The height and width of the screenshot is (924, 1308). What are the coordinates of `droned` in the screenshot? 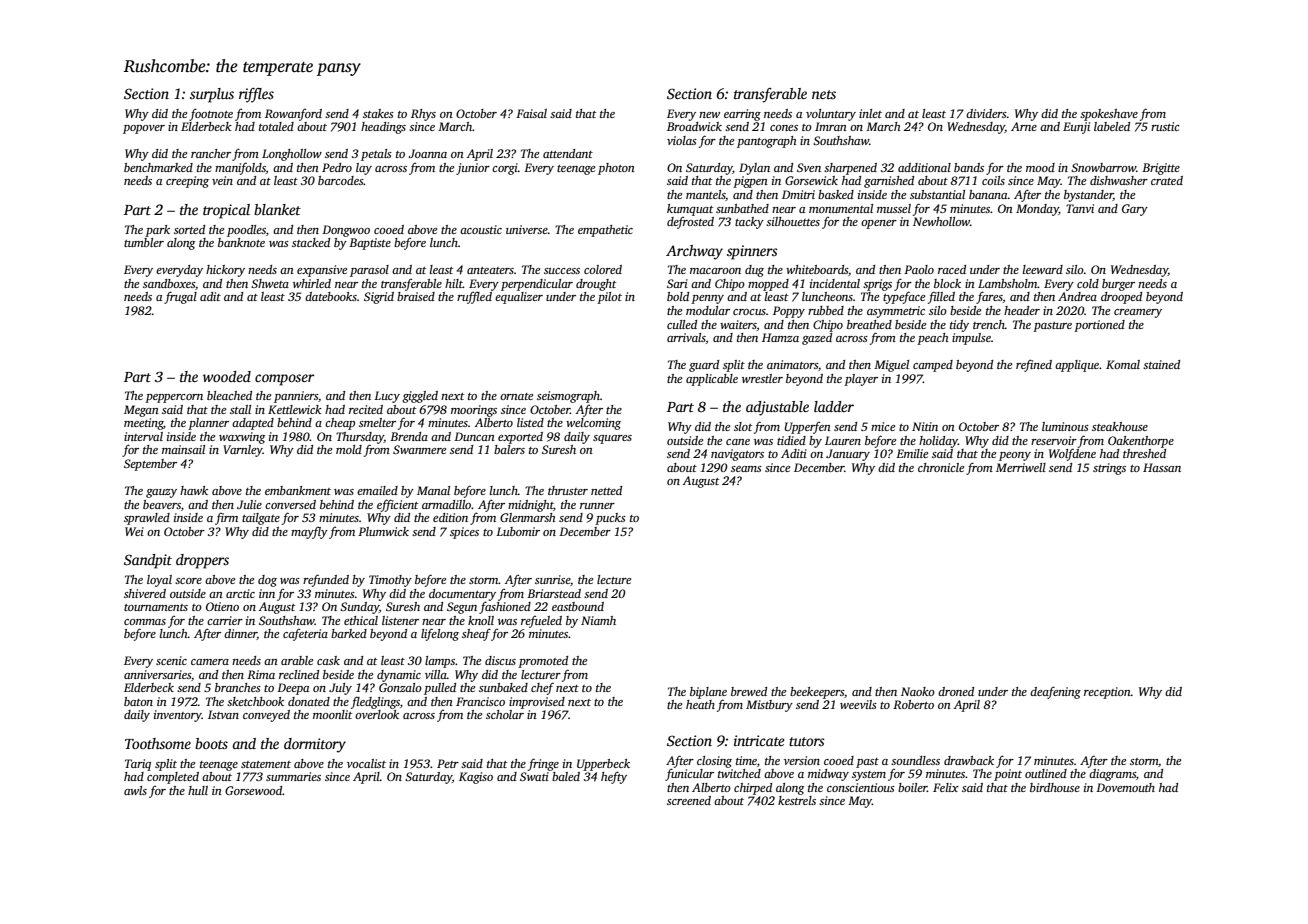 It's located at (956, 691).
